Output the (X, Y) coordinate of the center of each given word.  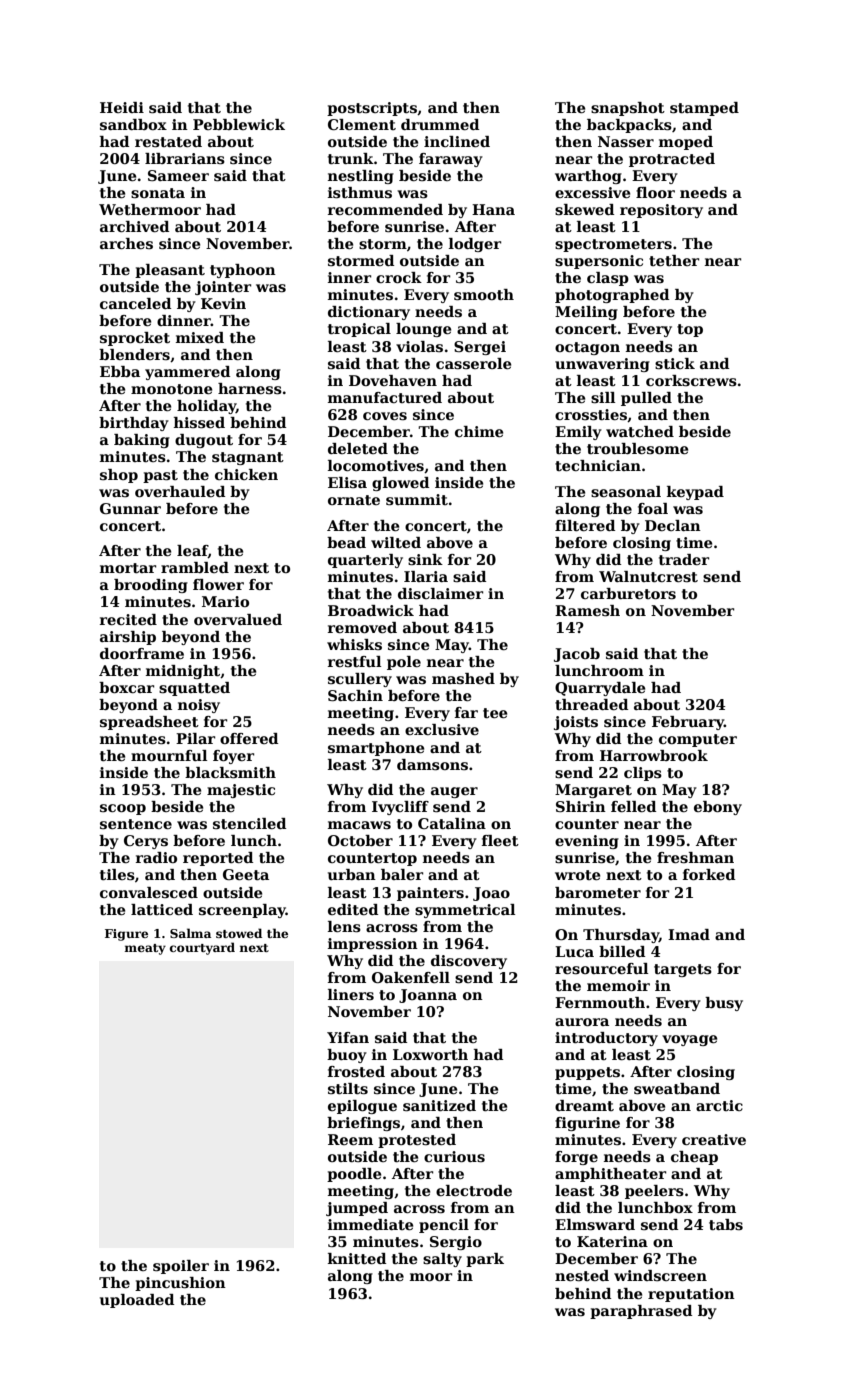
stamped (704, 109)
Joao (491, 894)
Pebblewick (239, 124)
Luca (574, 951)
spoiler (181, 1267)
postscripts (372, 109)
